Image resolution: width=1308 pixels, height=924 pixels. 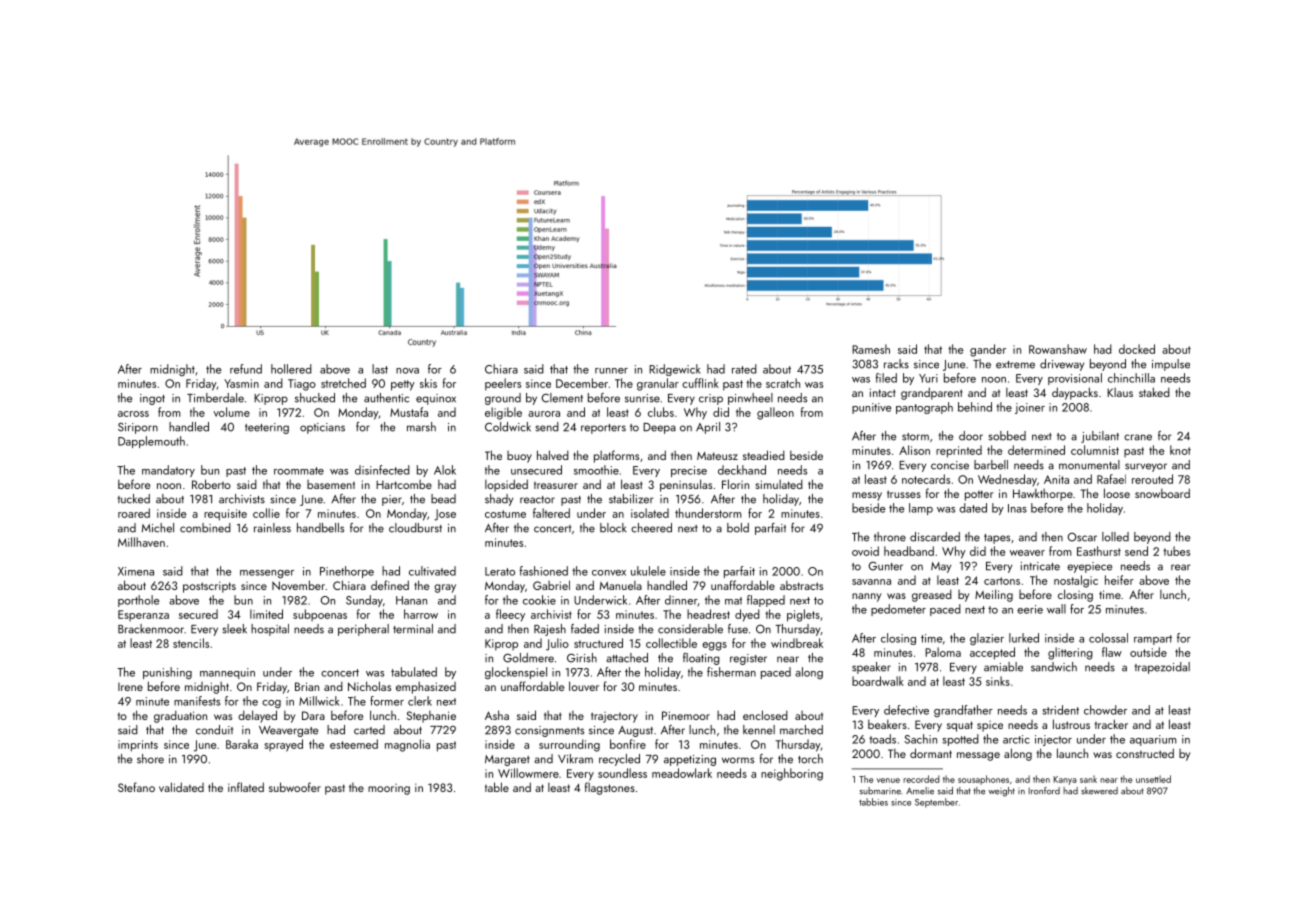 I want to click on snowboard, so click(x=1162, y=493).
